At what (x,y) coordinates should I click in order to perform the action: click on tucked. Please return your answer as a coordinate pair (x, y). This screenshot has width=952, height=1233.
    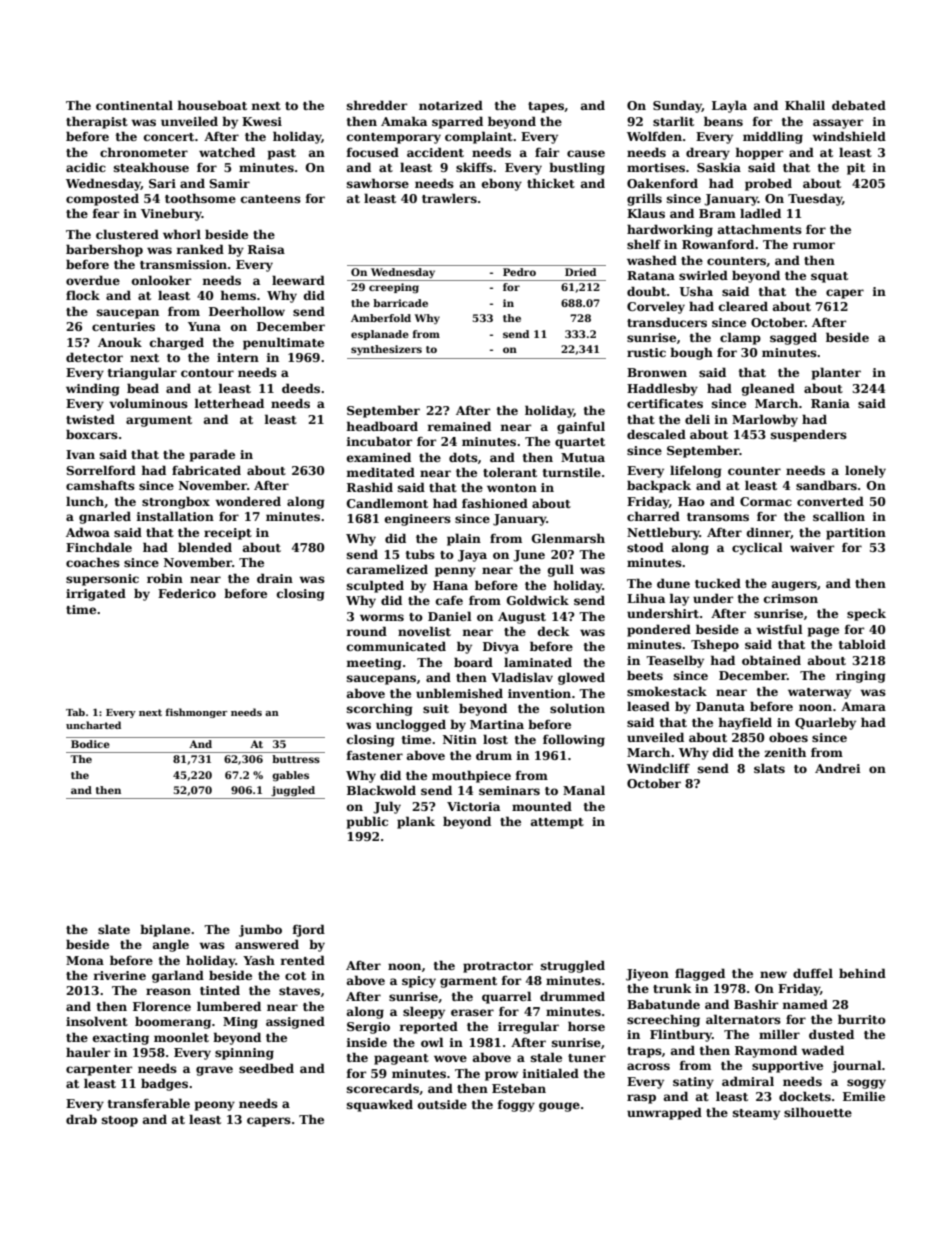
    Looking at the image, I should click on (718, 583).
